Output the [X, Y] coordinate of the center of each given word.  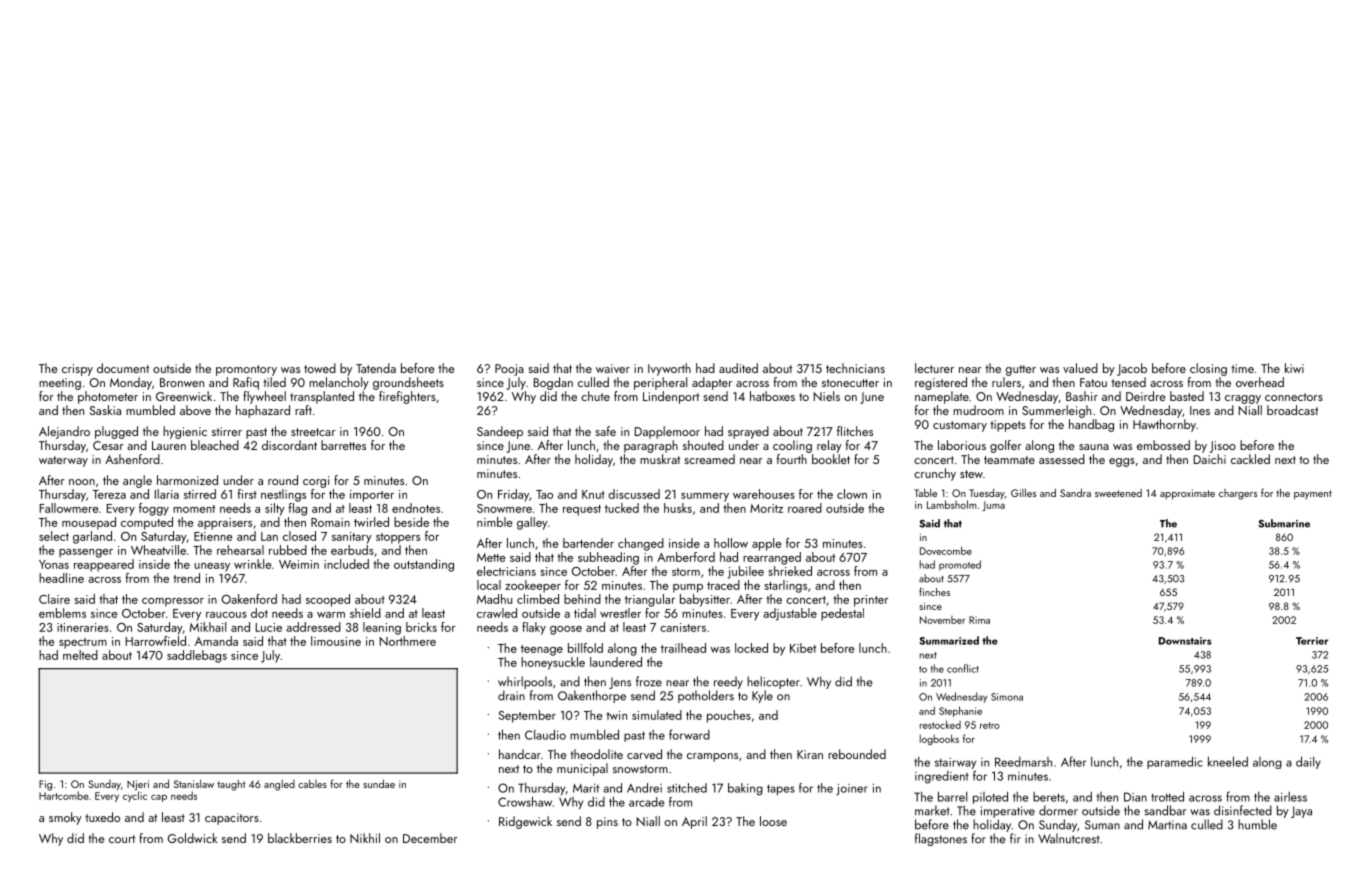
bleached [215, 445]
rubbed [288, 550]
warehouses [764, 494]
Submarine [1284, 523]
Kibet [803, 648]
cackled [1250, 459]
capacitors [232, 819]
